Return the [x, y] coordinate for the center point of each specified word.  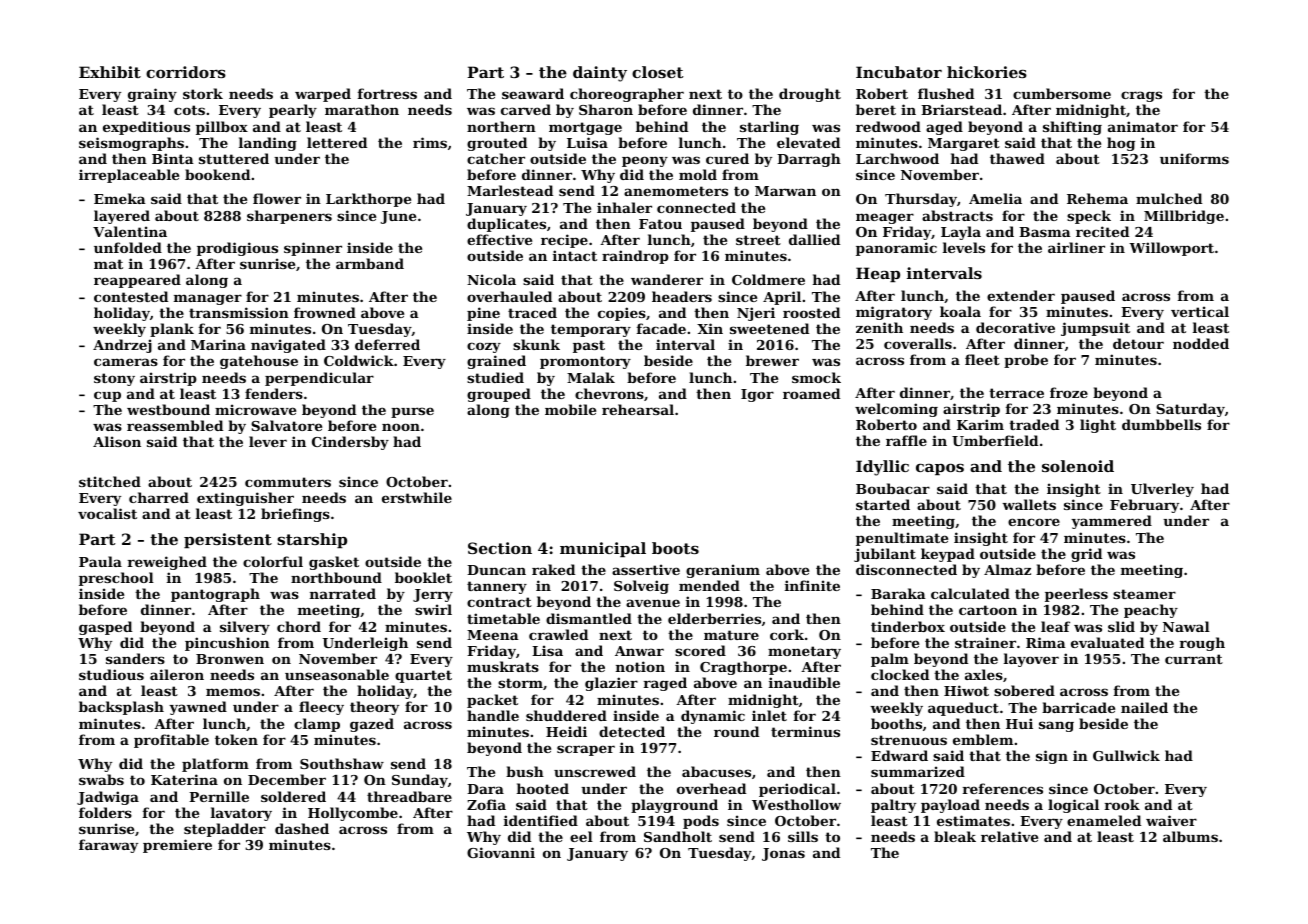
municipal [603, 549]
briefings [295, 515]
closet [657, 72]
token [236, 739]
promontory [585, 362]
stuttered [234, 158]
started [883, 504]
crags [1141, 96]
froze [1069, 392]
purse [412, 412]
